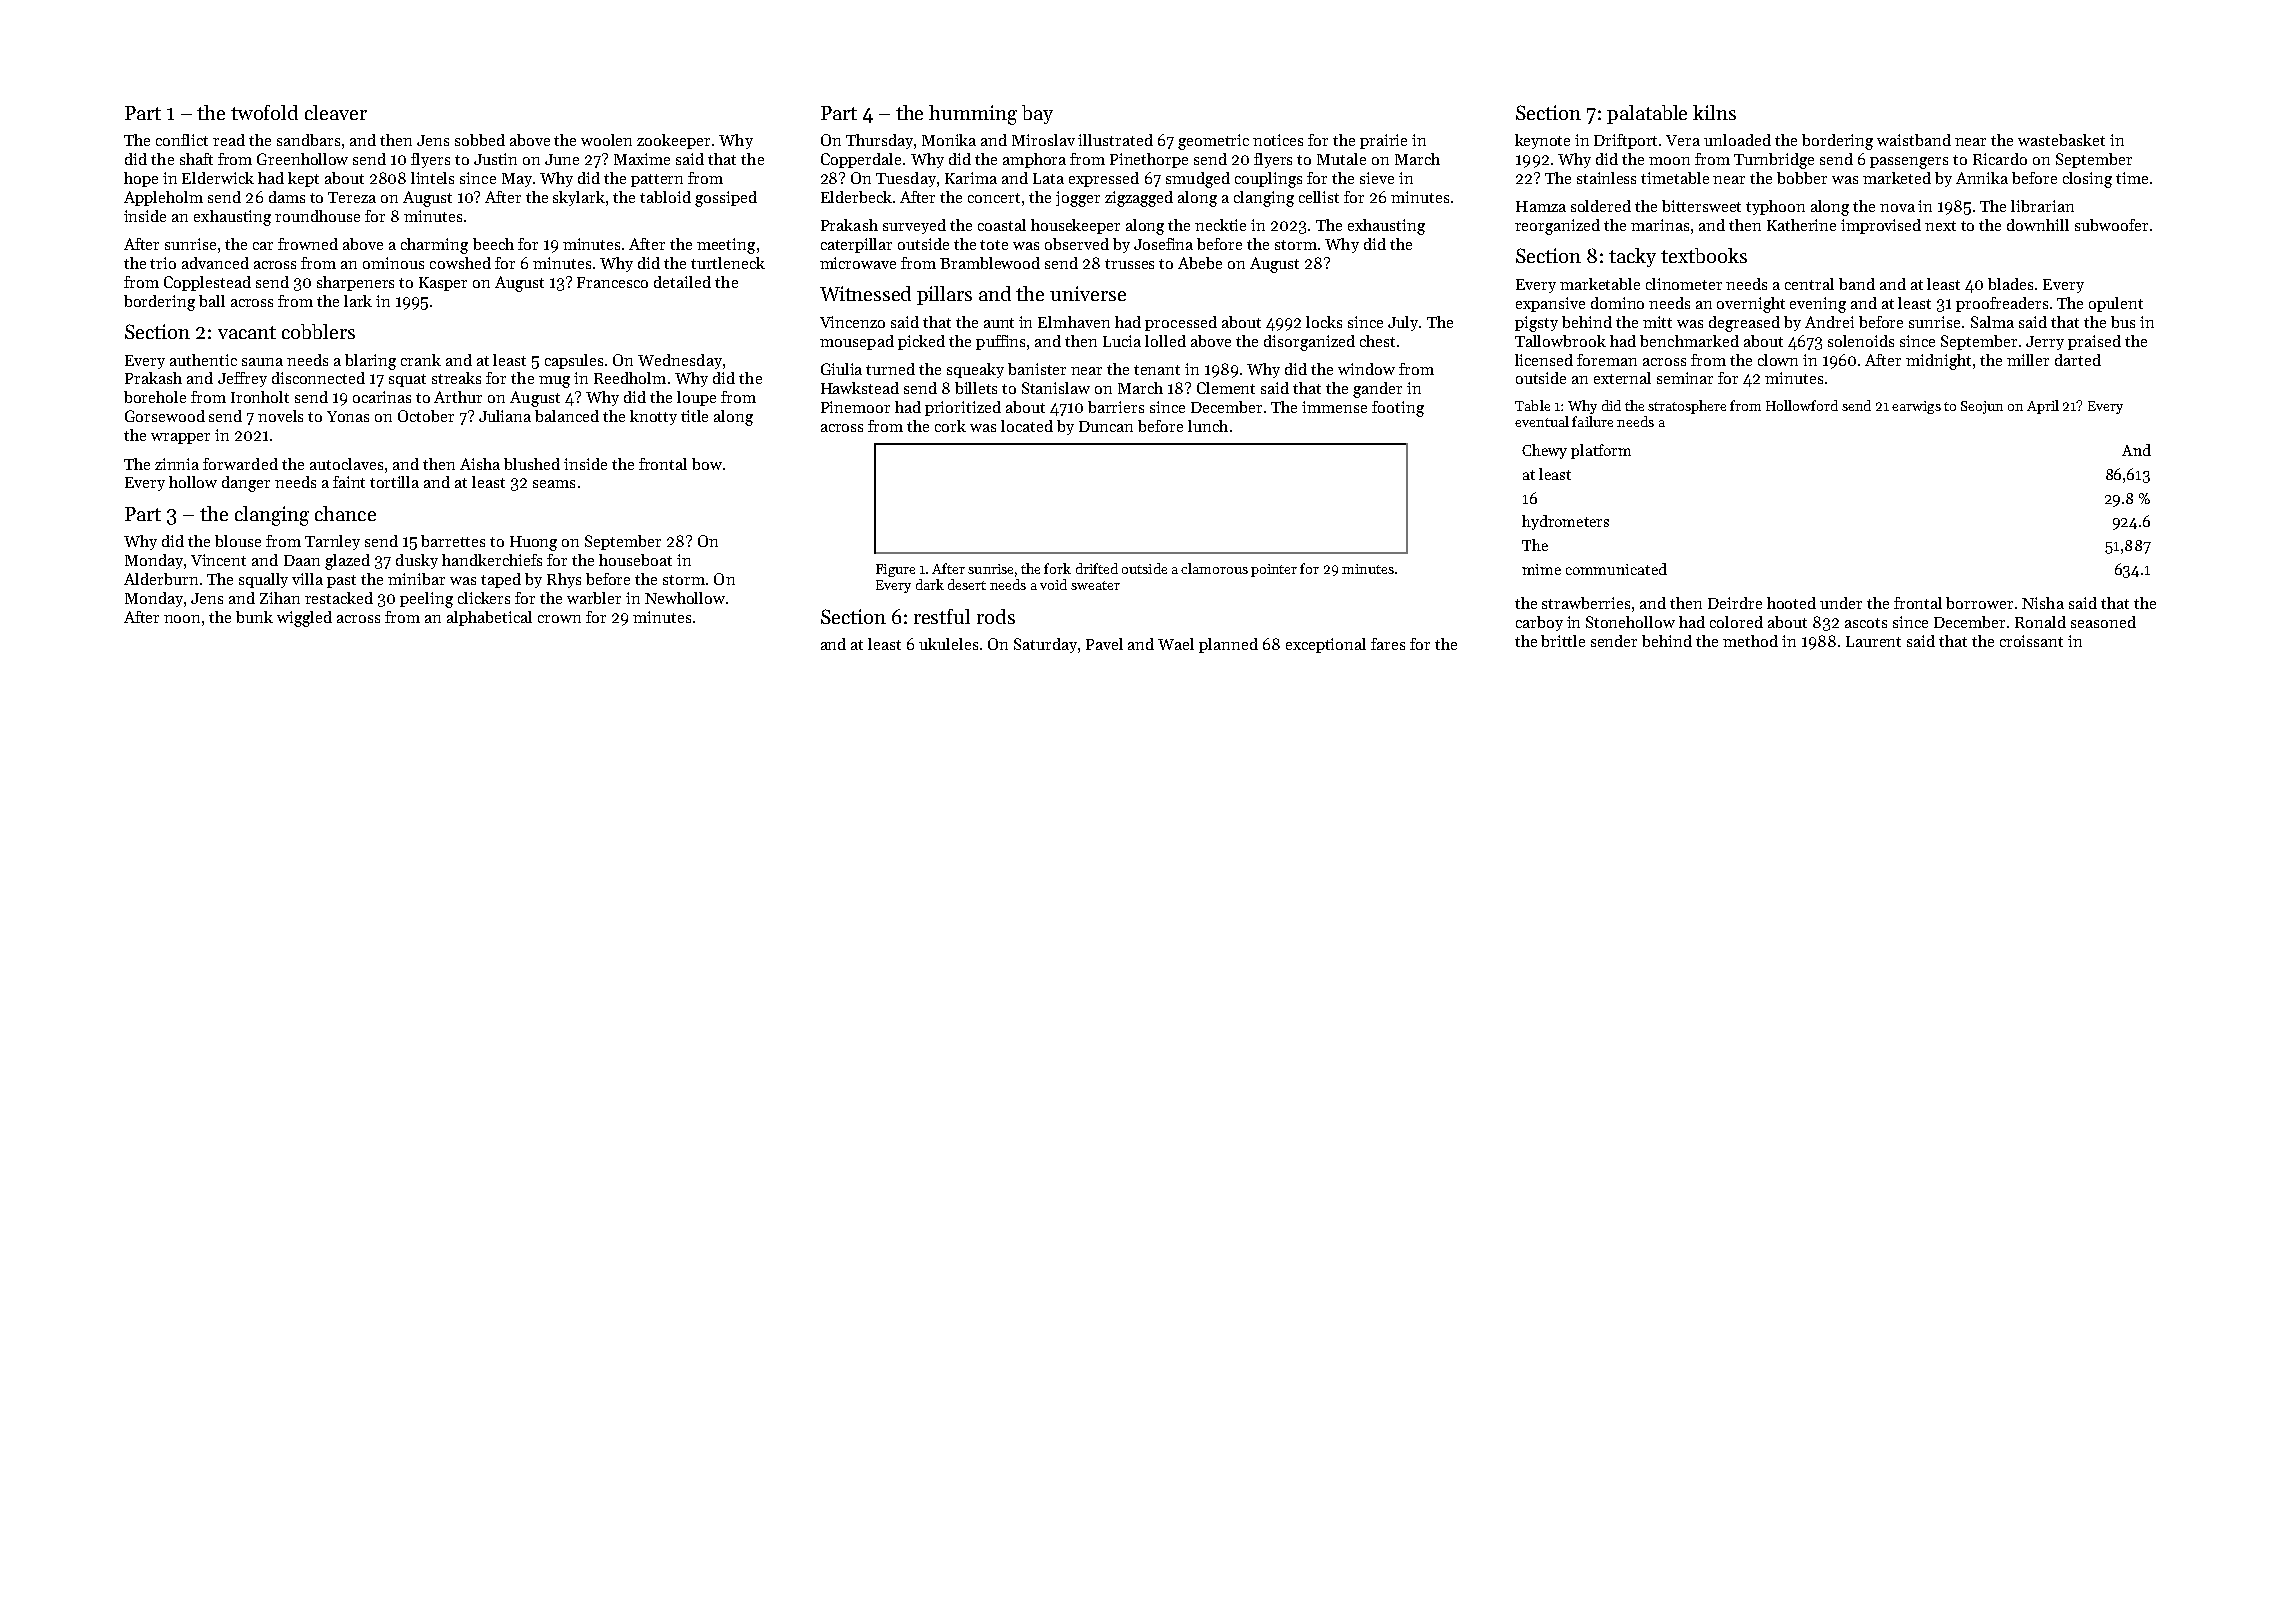 Image resolution: width=2282 pixels, height=1614 pixels. Describe the element at coordinates (177, 464) in the image. I see `zinnia` at that location.
